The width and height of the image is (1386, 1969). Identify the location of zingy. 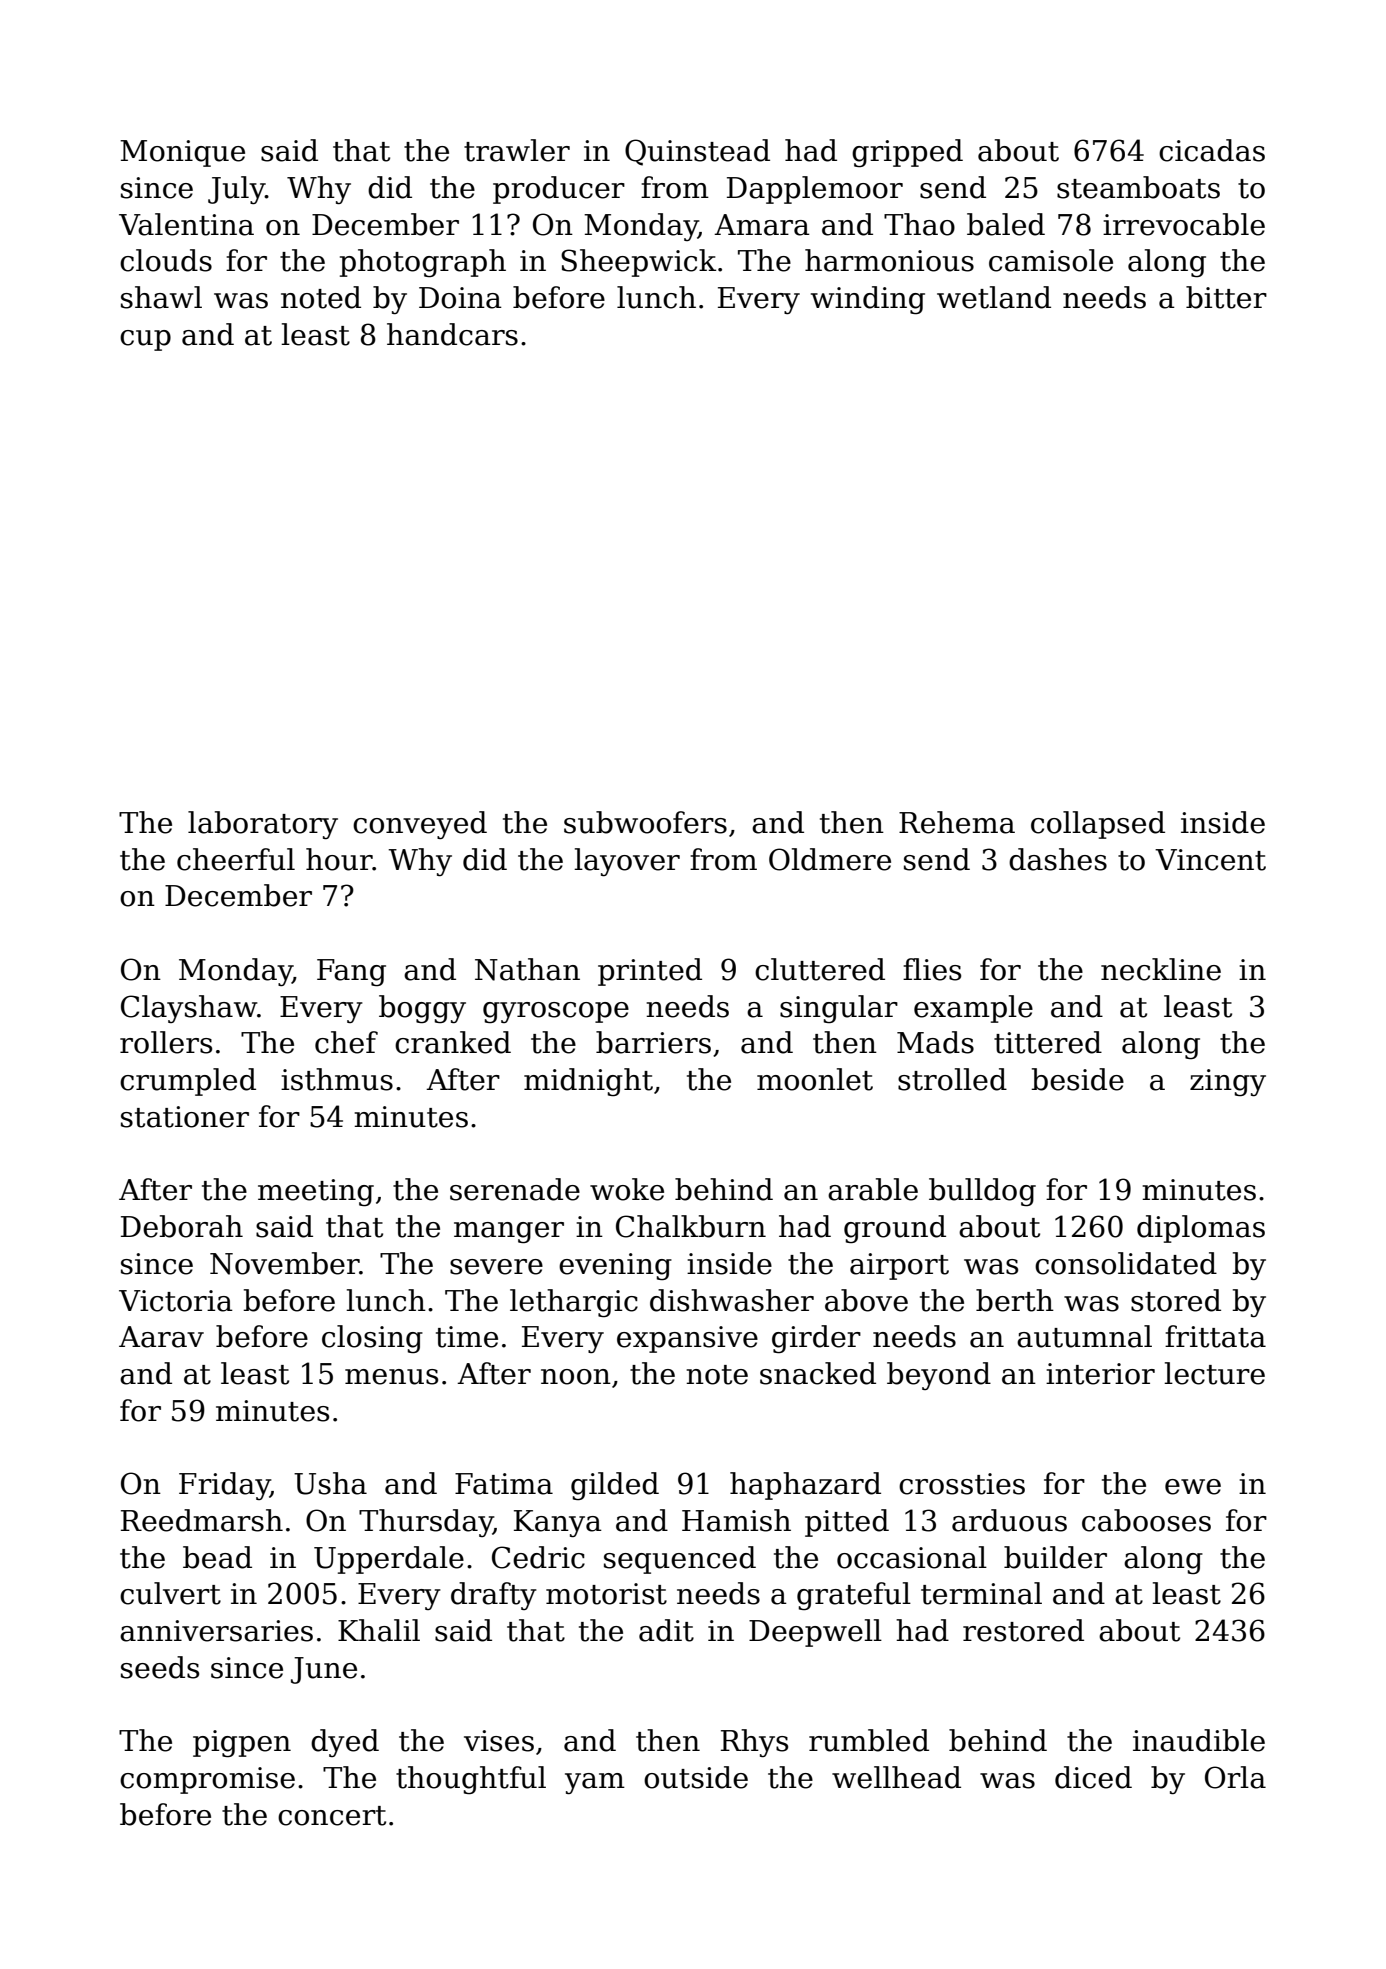
(1228, 1082).
